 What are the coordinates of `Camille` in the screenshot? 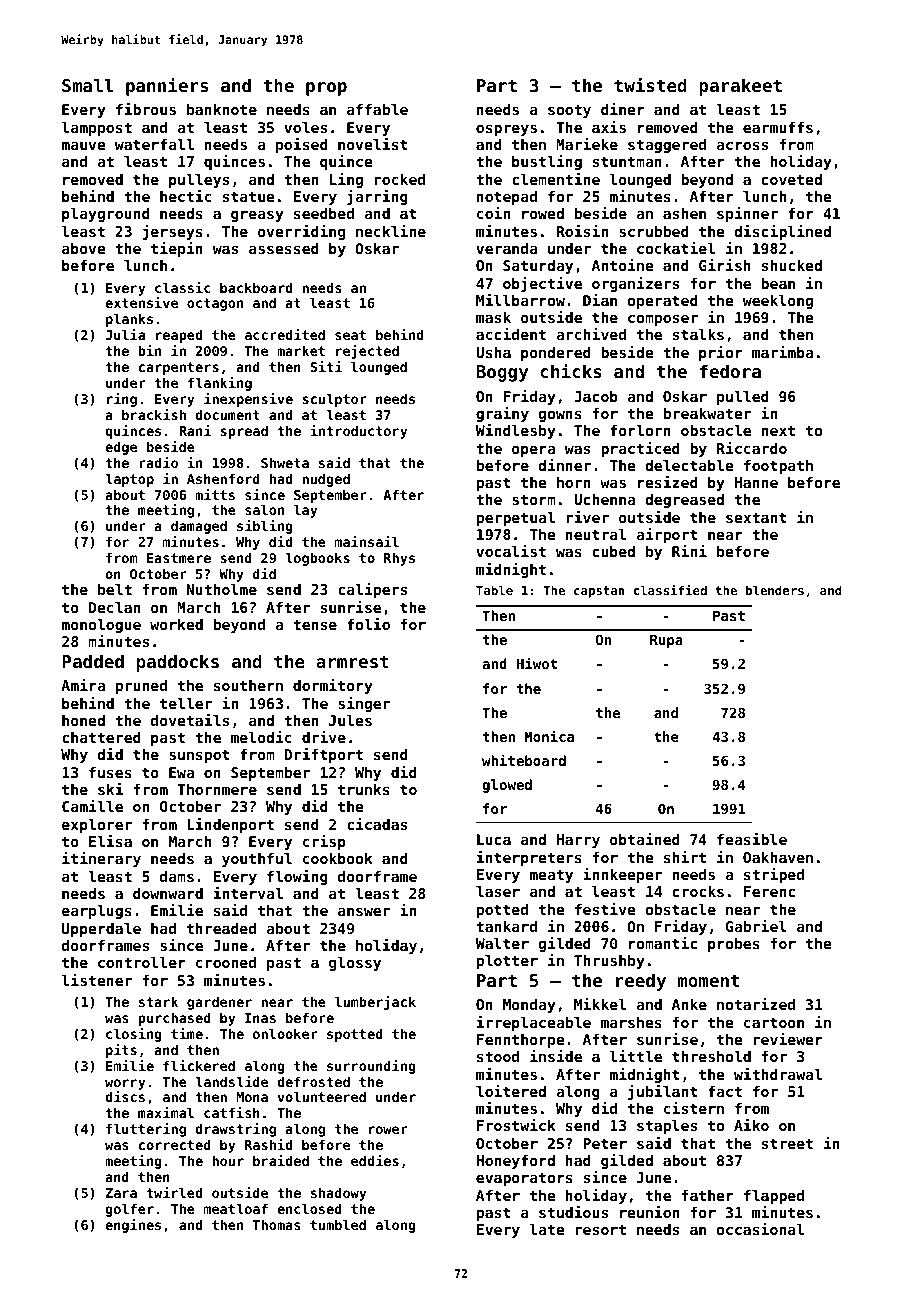 It's located at (92, 806).
